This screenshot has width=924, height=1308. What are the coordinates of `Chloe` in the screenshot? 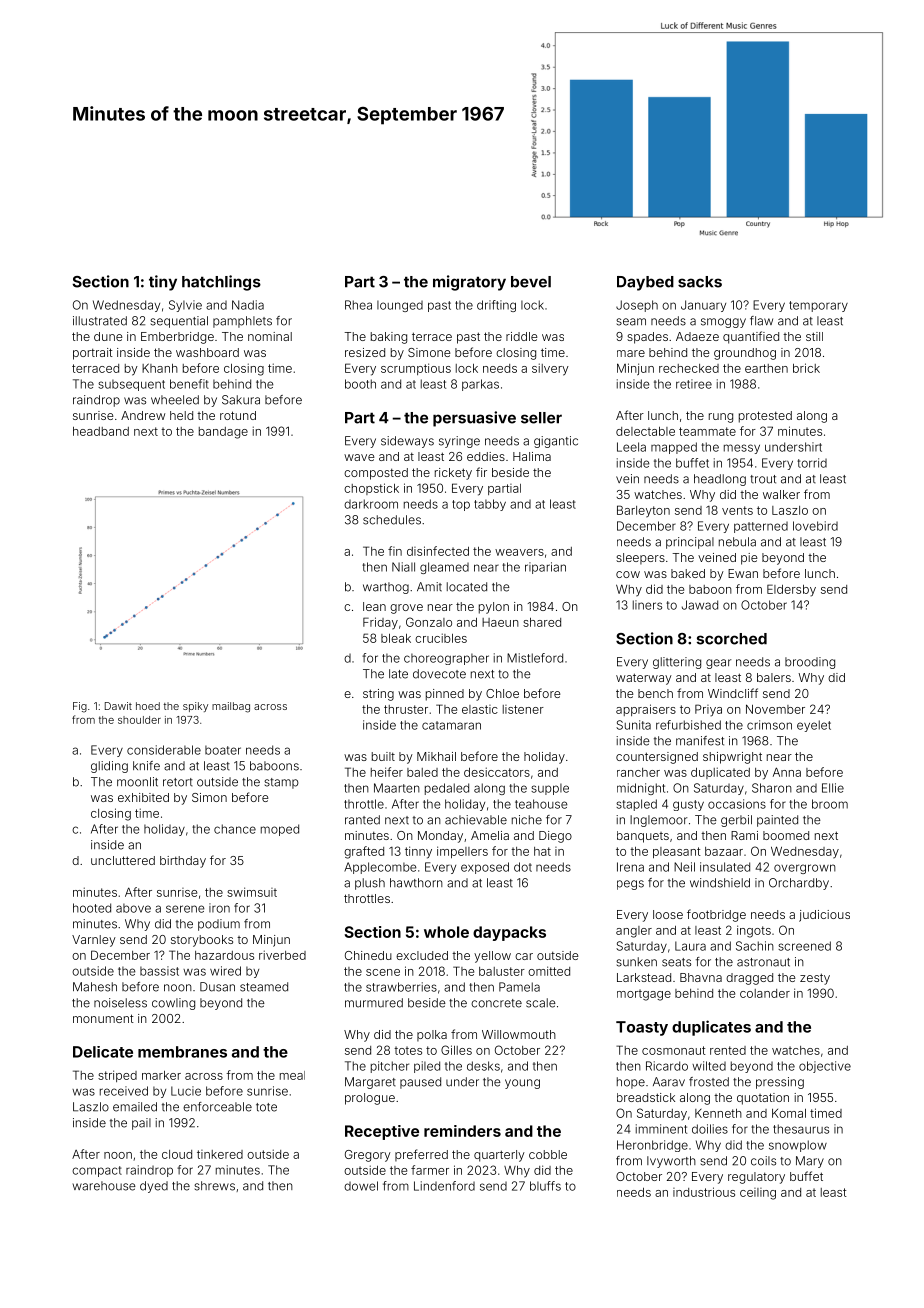 It's located at (502, 693).
